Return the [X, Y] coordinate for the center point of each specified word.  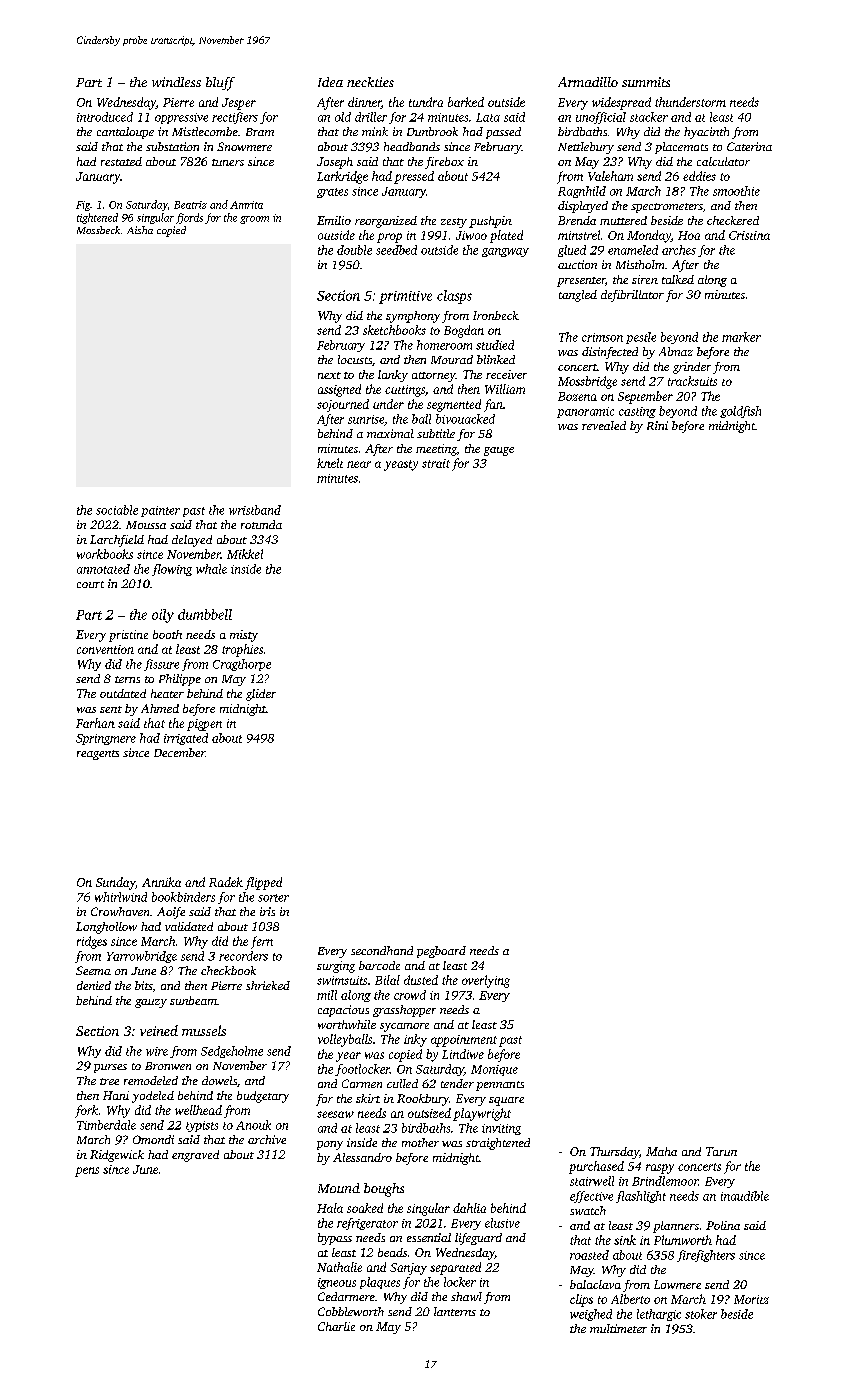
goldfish [740, 412]
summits [646, 82]
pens [87, 1172]
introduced [105, 117]
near [359, 464]
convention [105, 649]
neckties [370, 82]
